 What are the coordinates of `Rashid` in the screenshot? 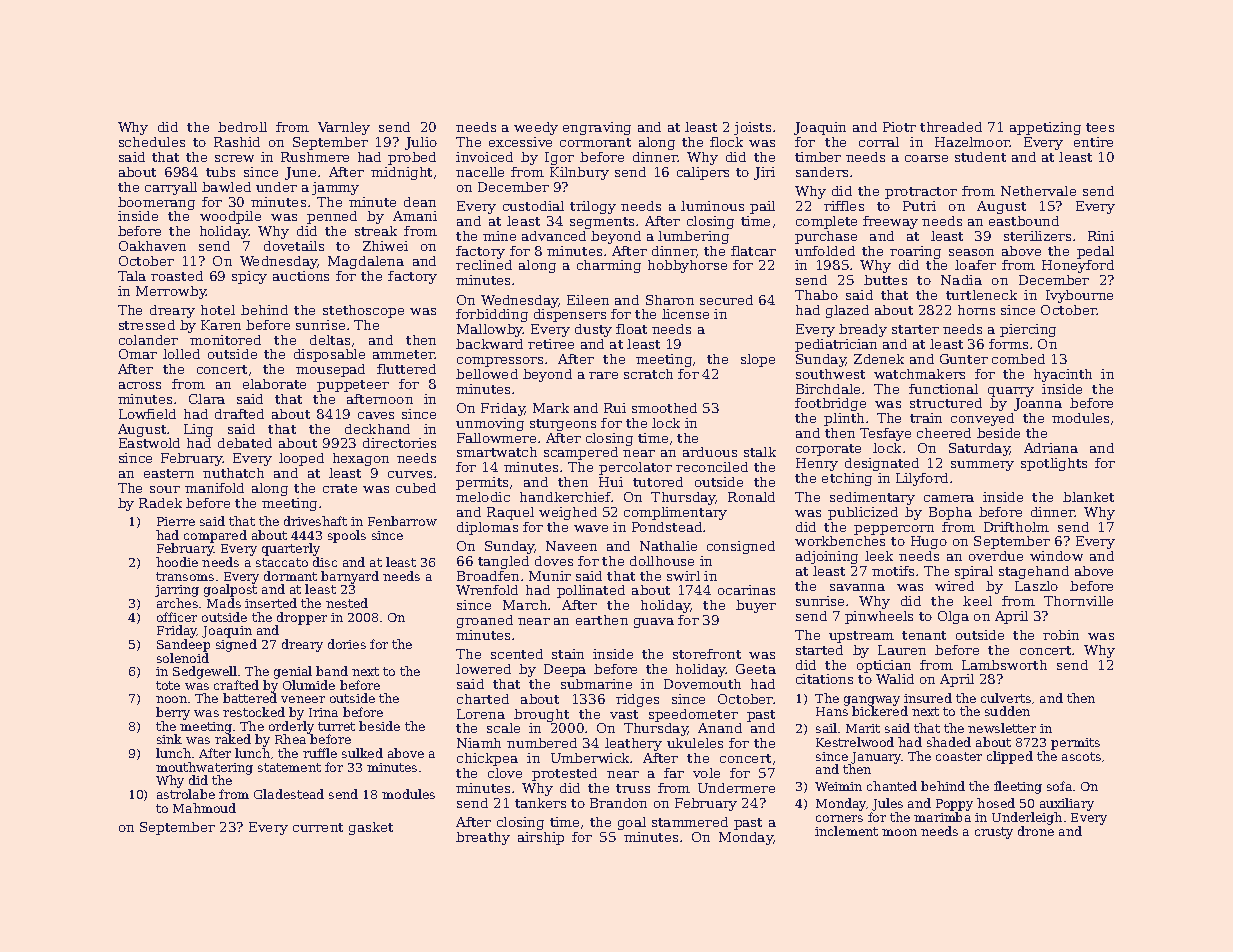 It's located at (237, 142).
